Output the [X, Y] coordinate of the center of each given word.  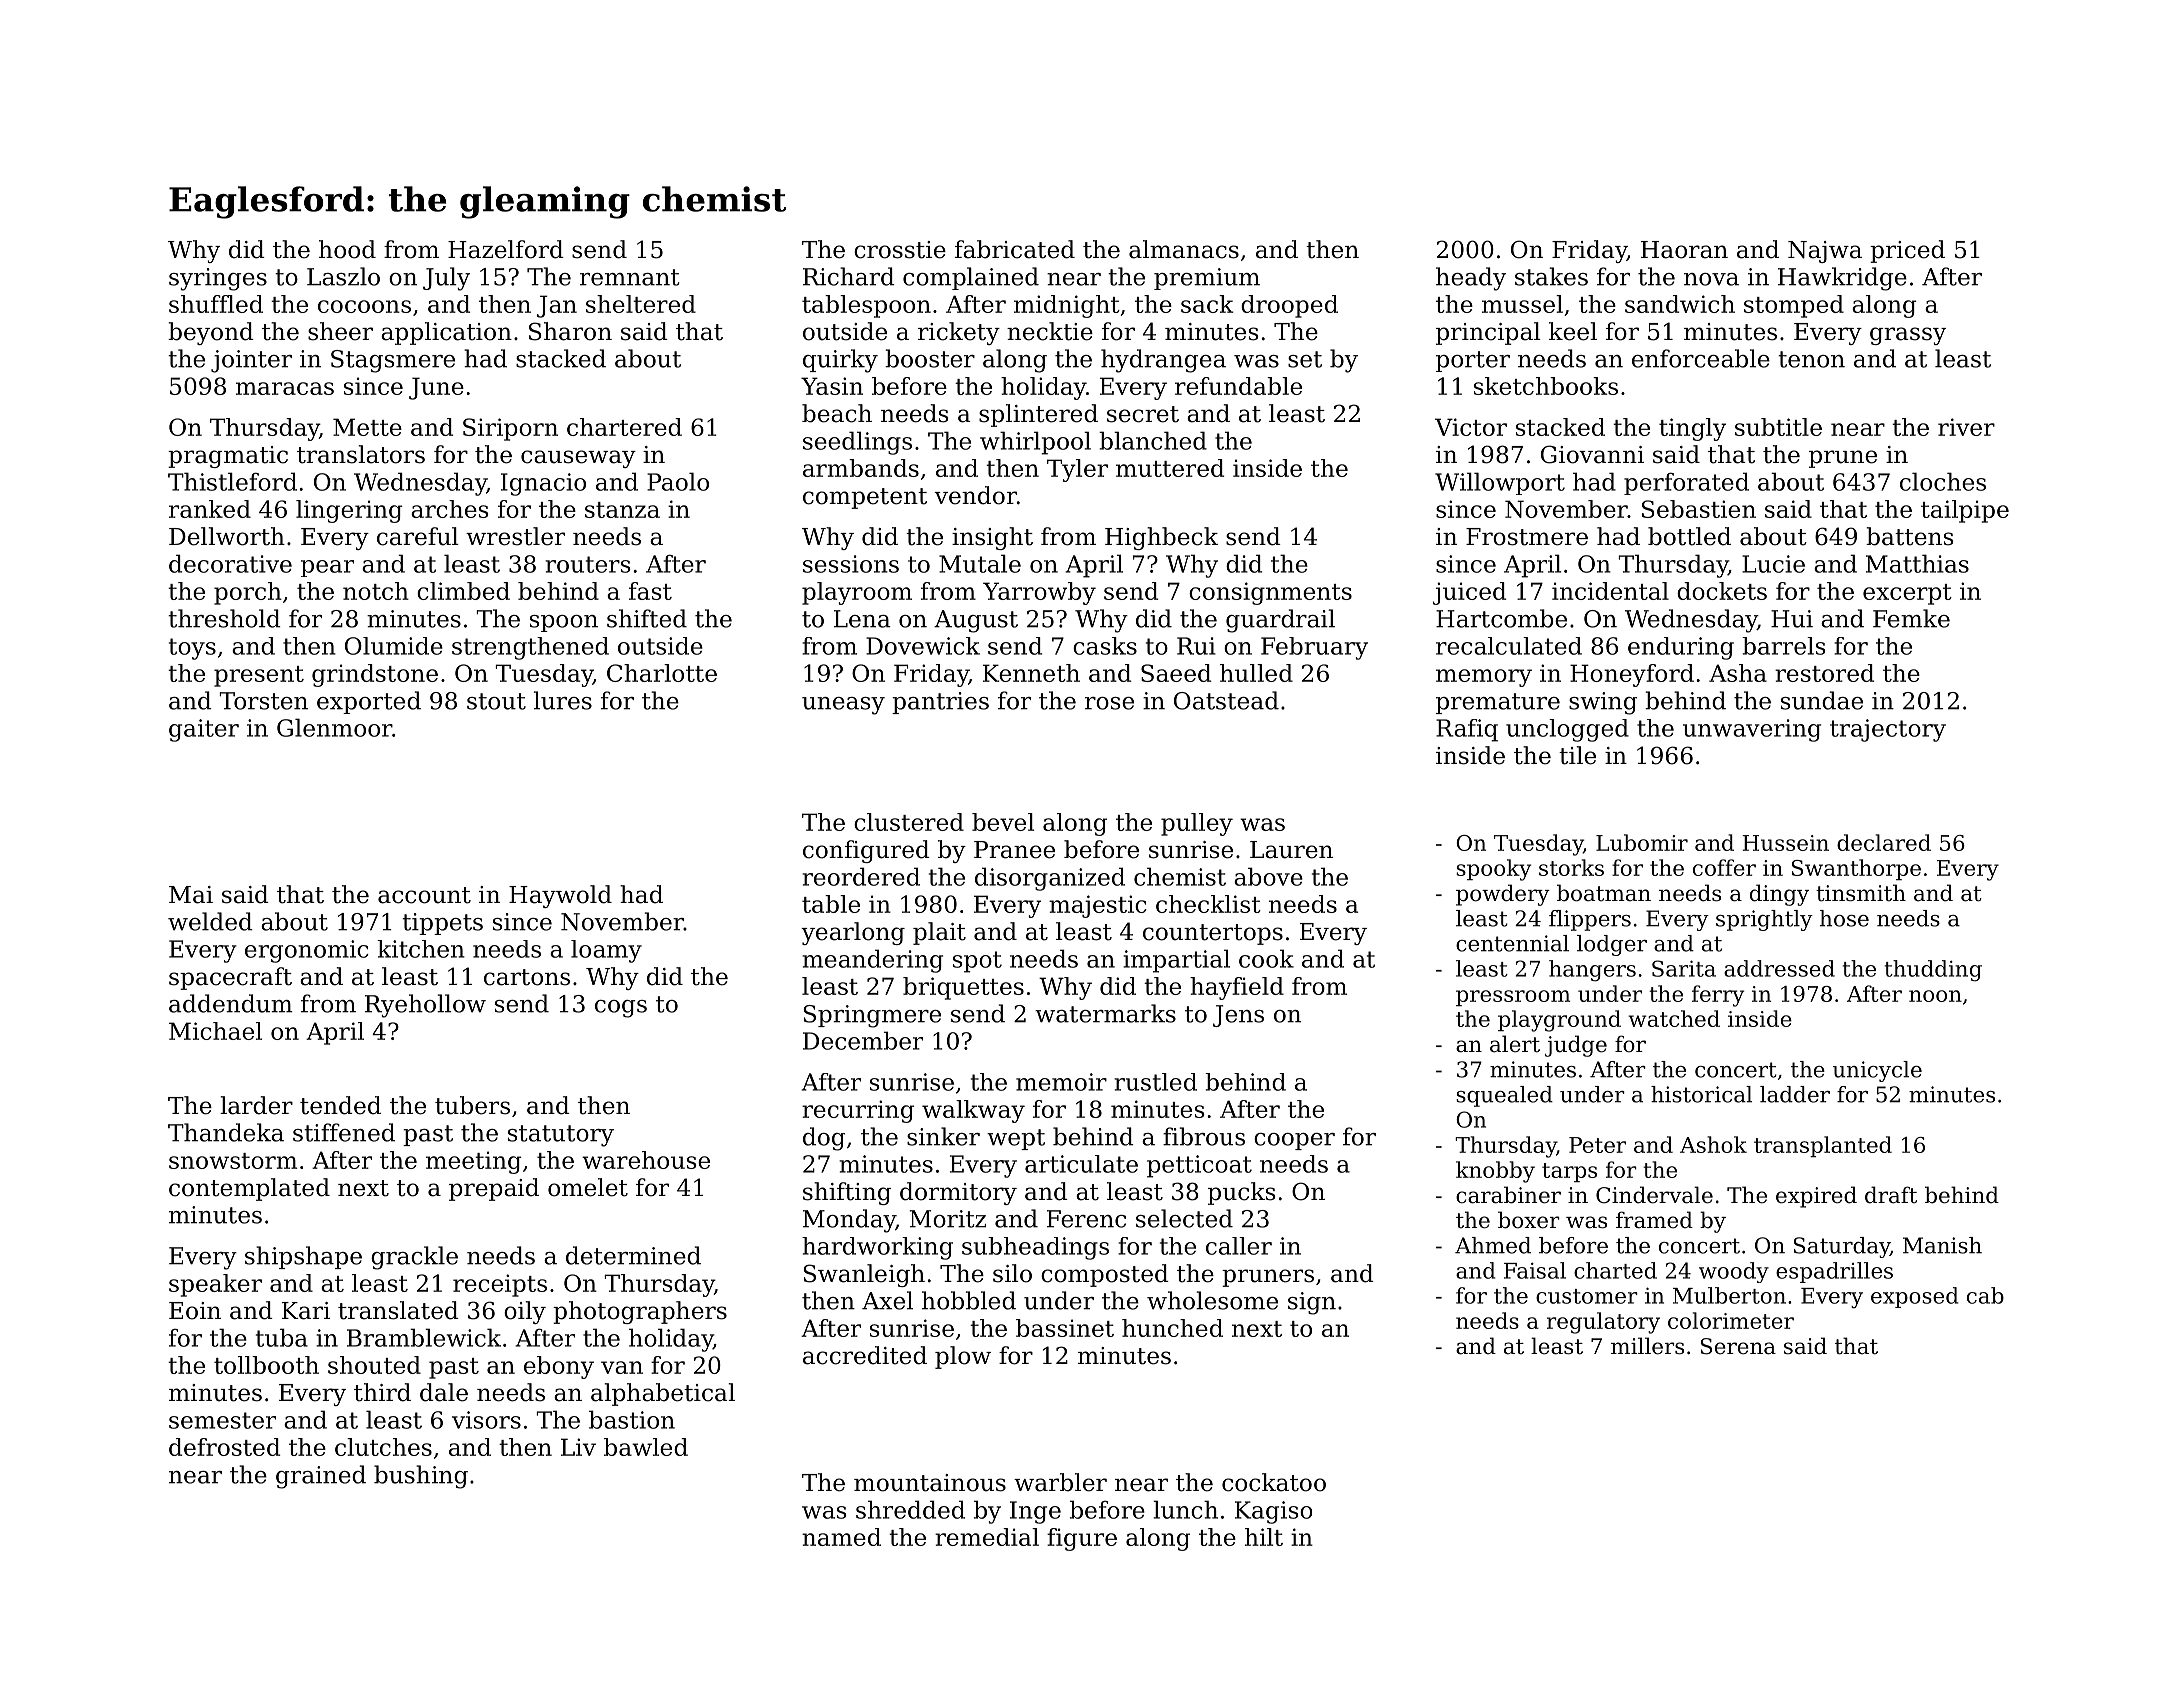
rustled [1155, 1082]
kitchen [421, 949]
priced [1907, 251]
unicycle [1877, 1071]
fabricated [1015, 249]
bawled [646, 1447]
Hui [1792, 619]
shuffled [216, 304]
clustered [909, 822]
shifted [647, 618]
